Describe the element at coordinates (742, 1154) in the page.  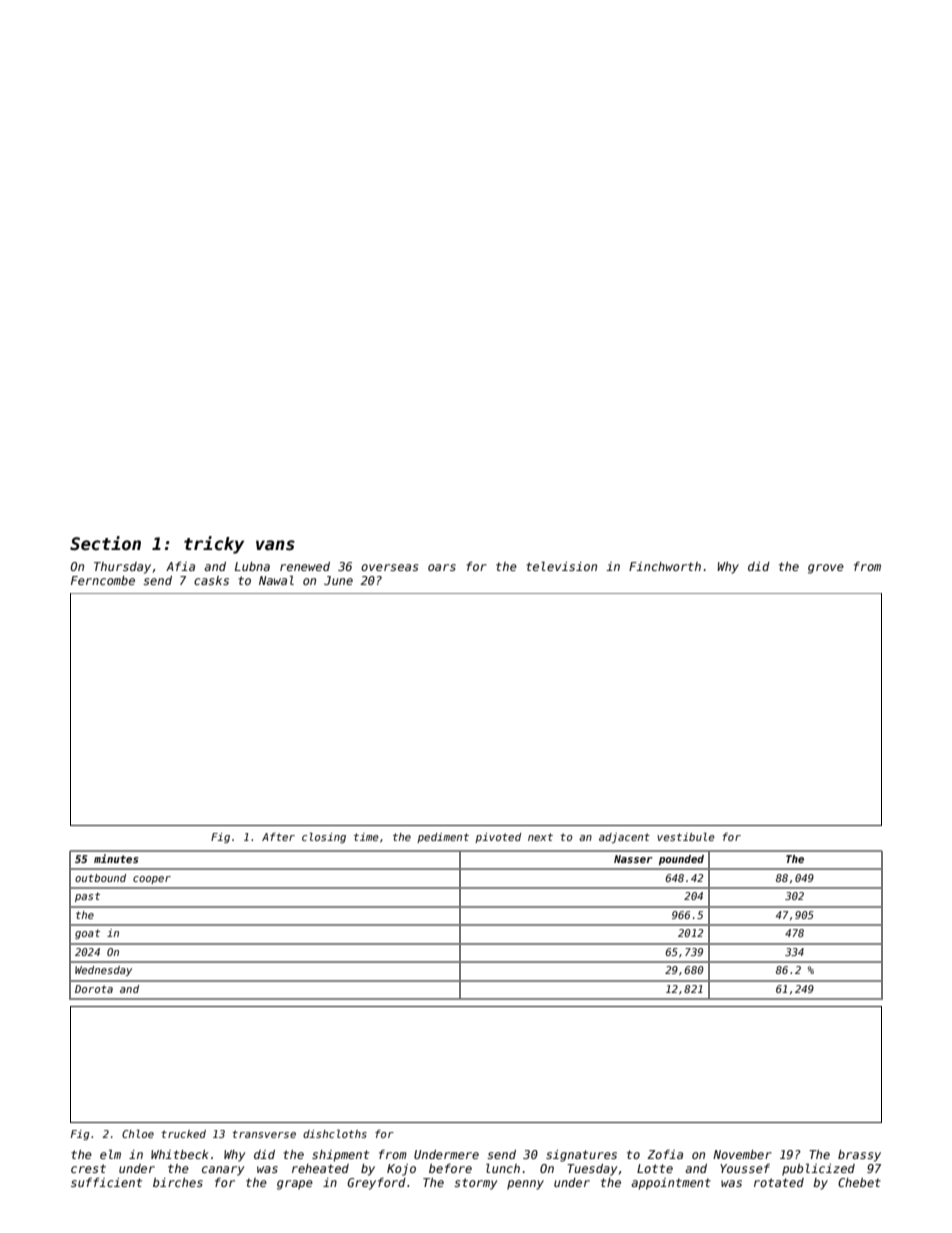
I see `November` at that location.
